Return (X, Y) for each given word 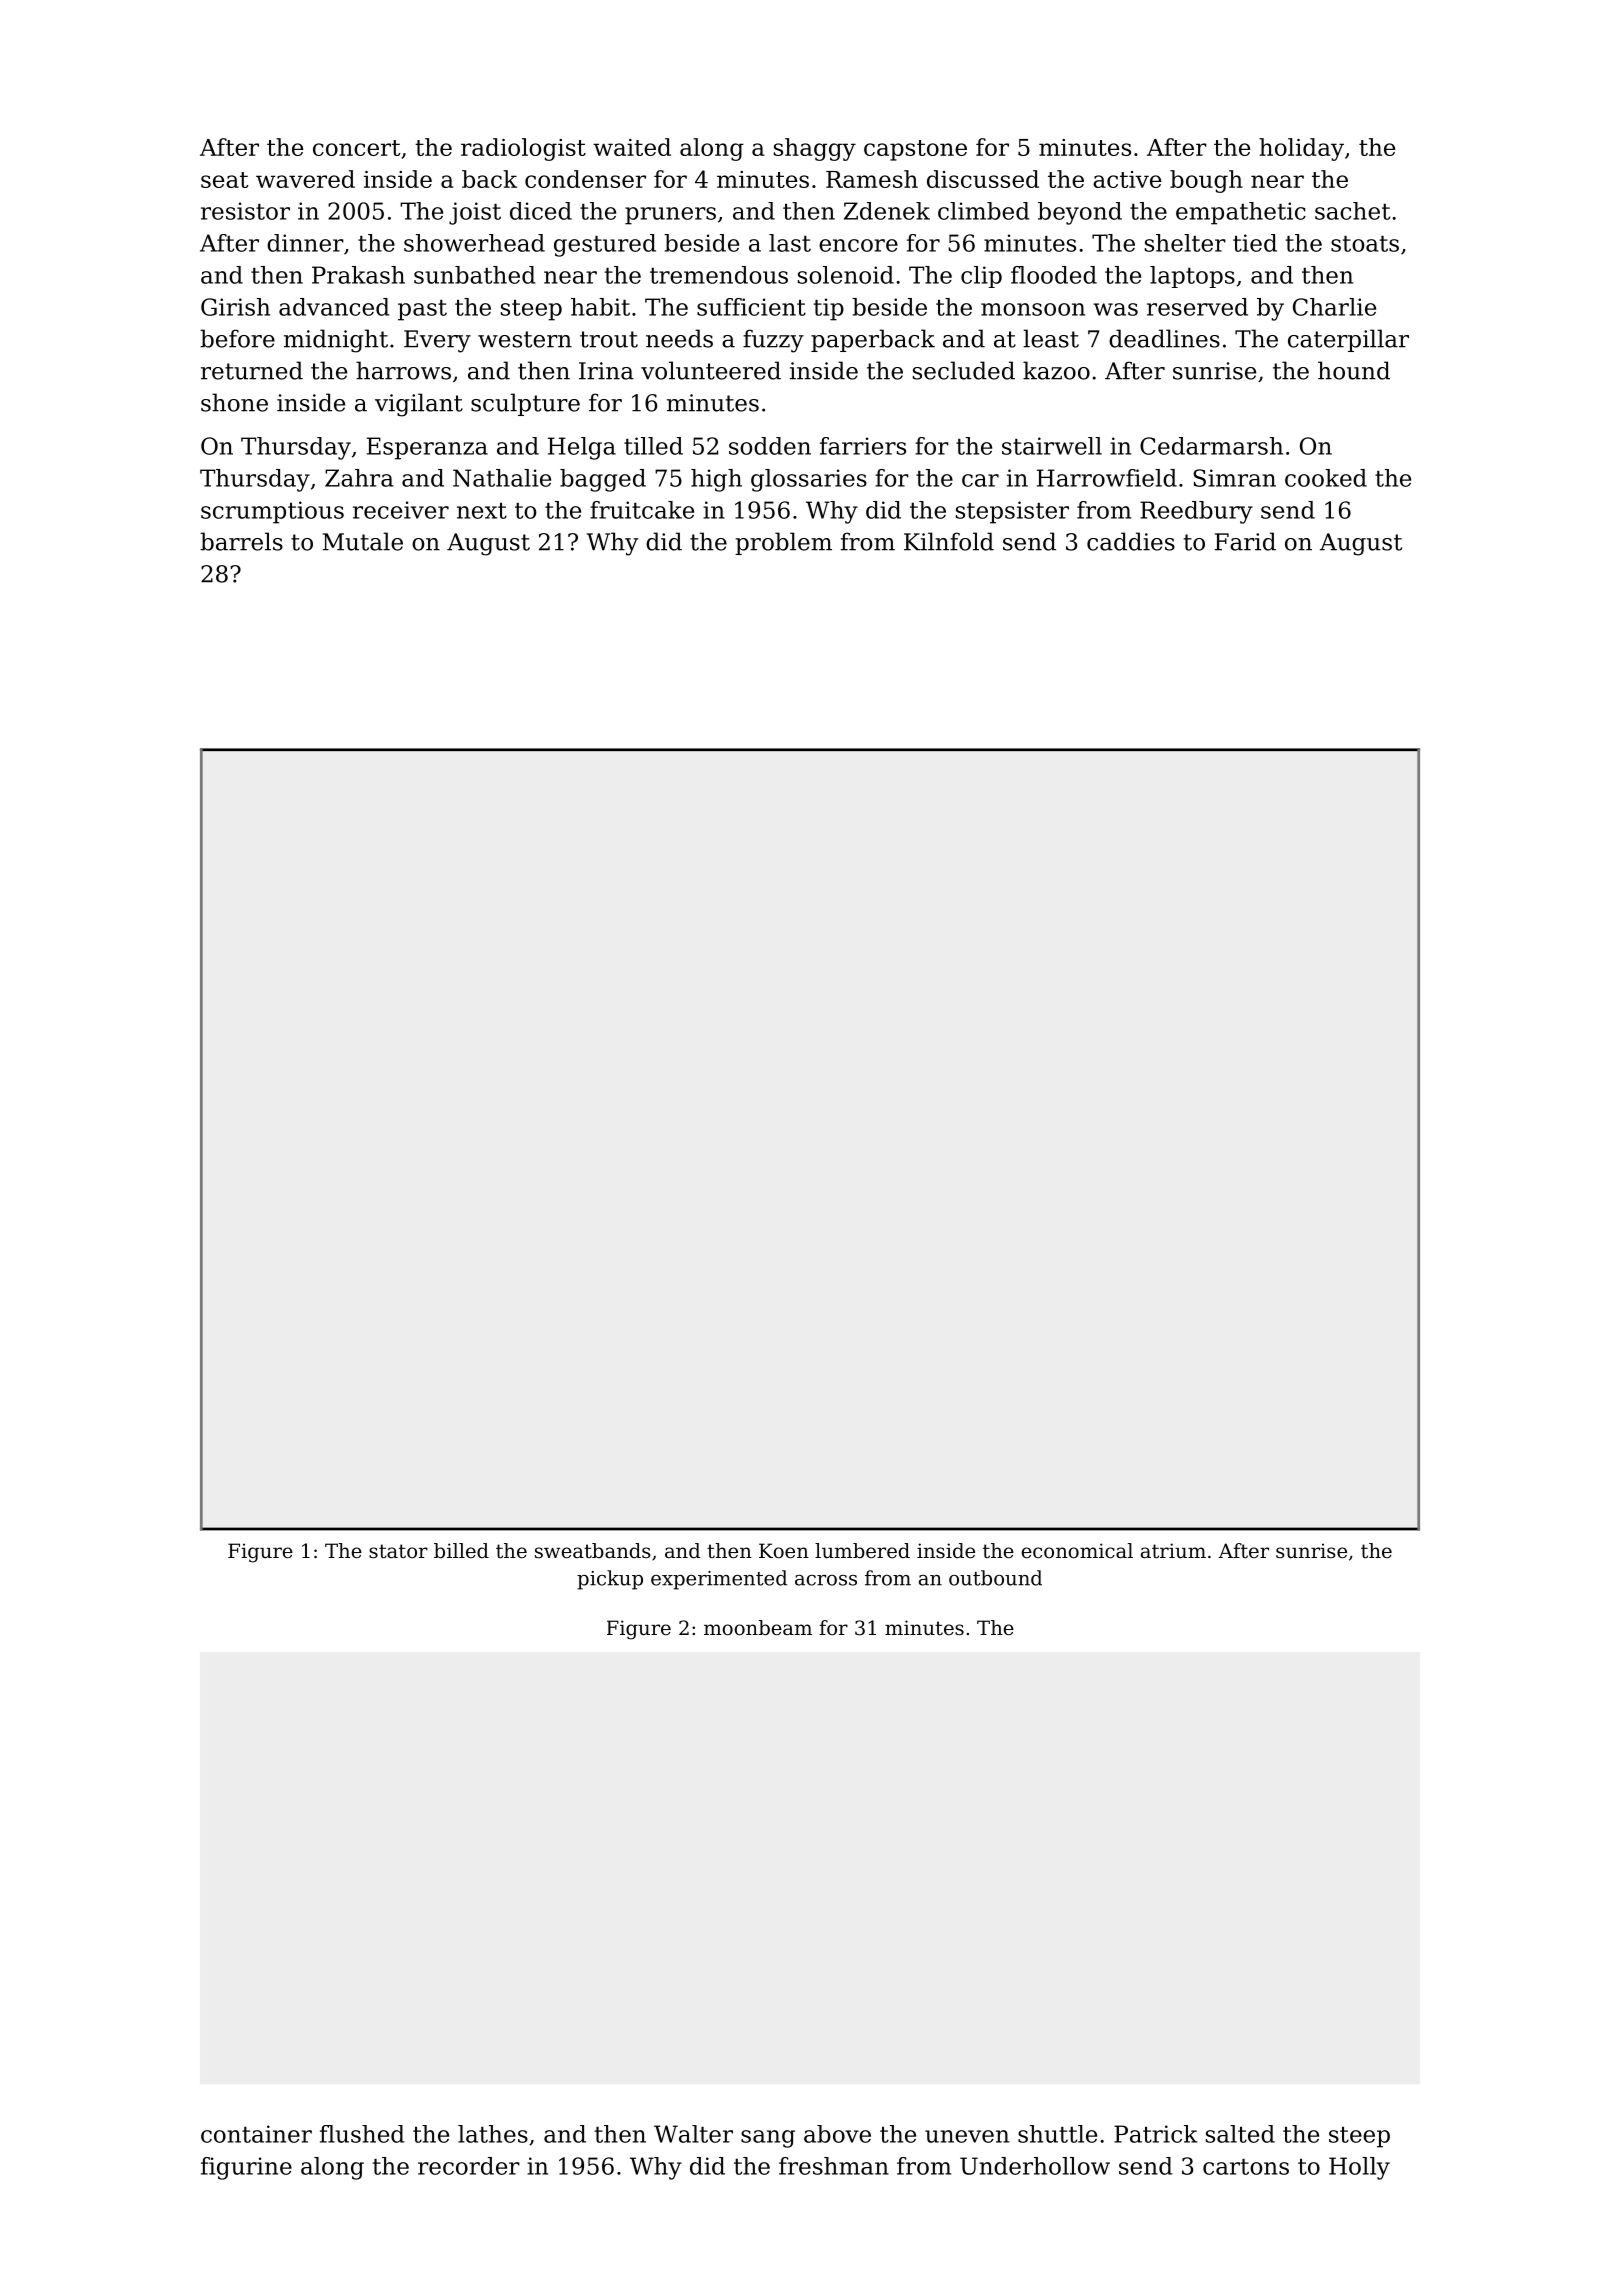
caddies (1131, 541)
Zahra (359, 478)
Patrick (1156, 2134)
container (256, 2134)
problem (783, 543)
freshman (834, 2166)
